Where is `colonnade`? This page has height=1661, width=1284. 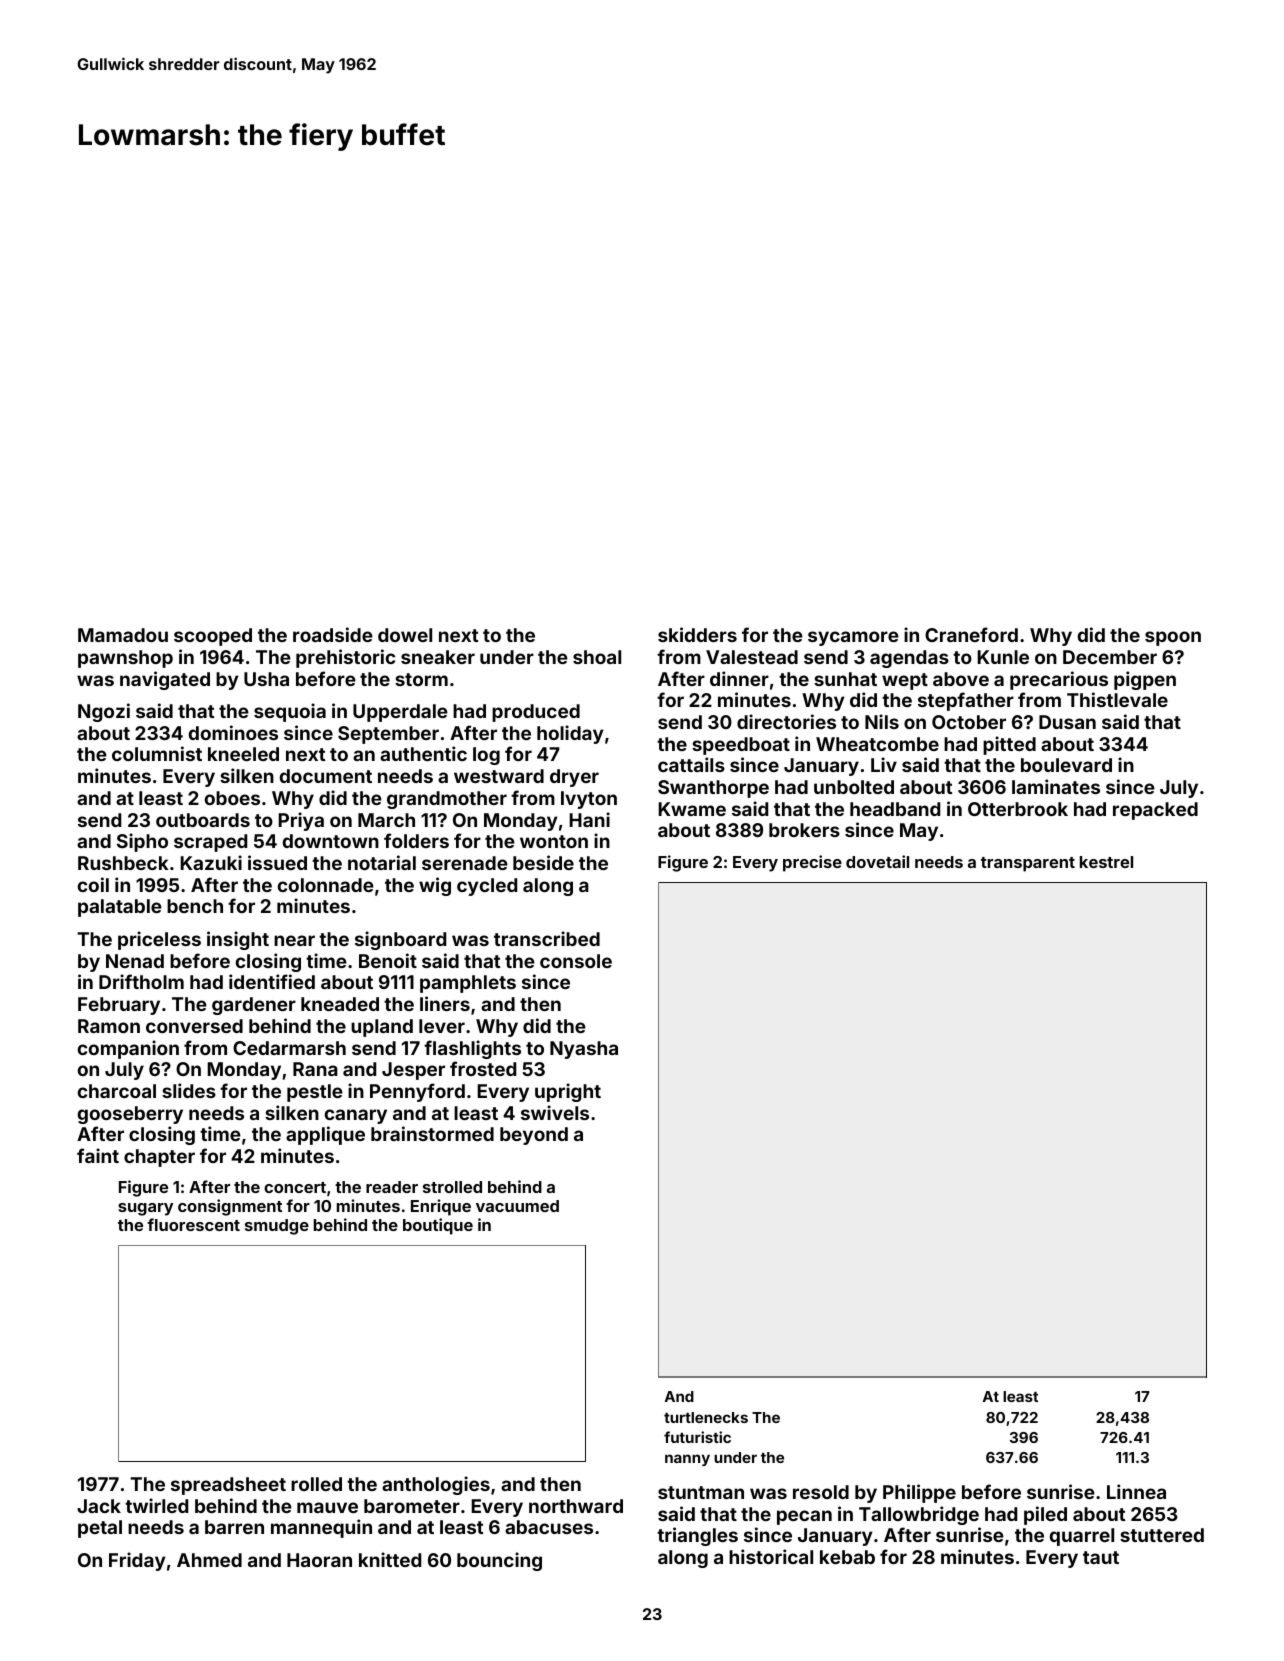
colonnade is located at coordinates (326, 885).
